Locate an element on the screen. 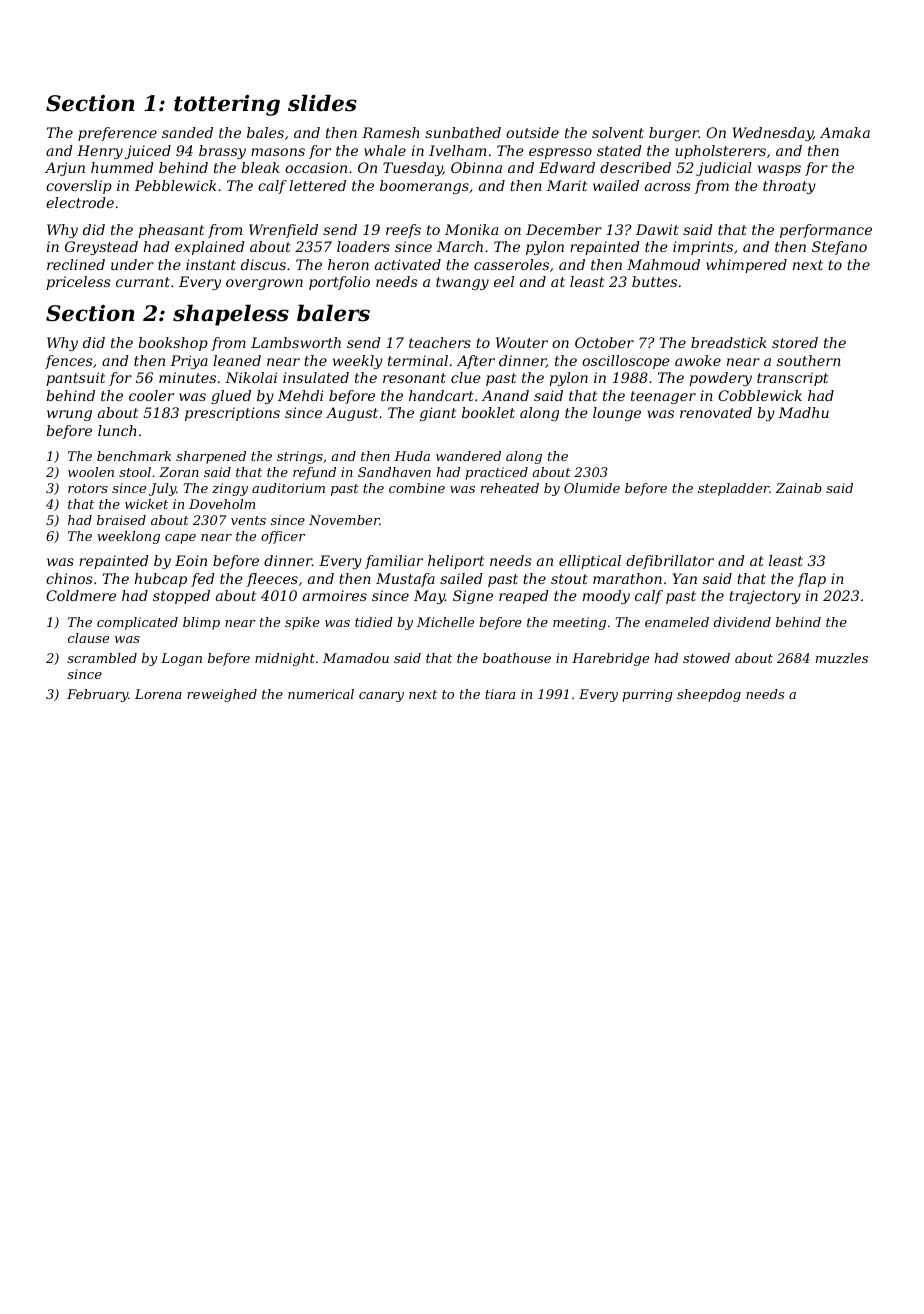 Image resolution: width=924 pixels, height=1314 pixels. eel is located at coordinates (504, 281).
